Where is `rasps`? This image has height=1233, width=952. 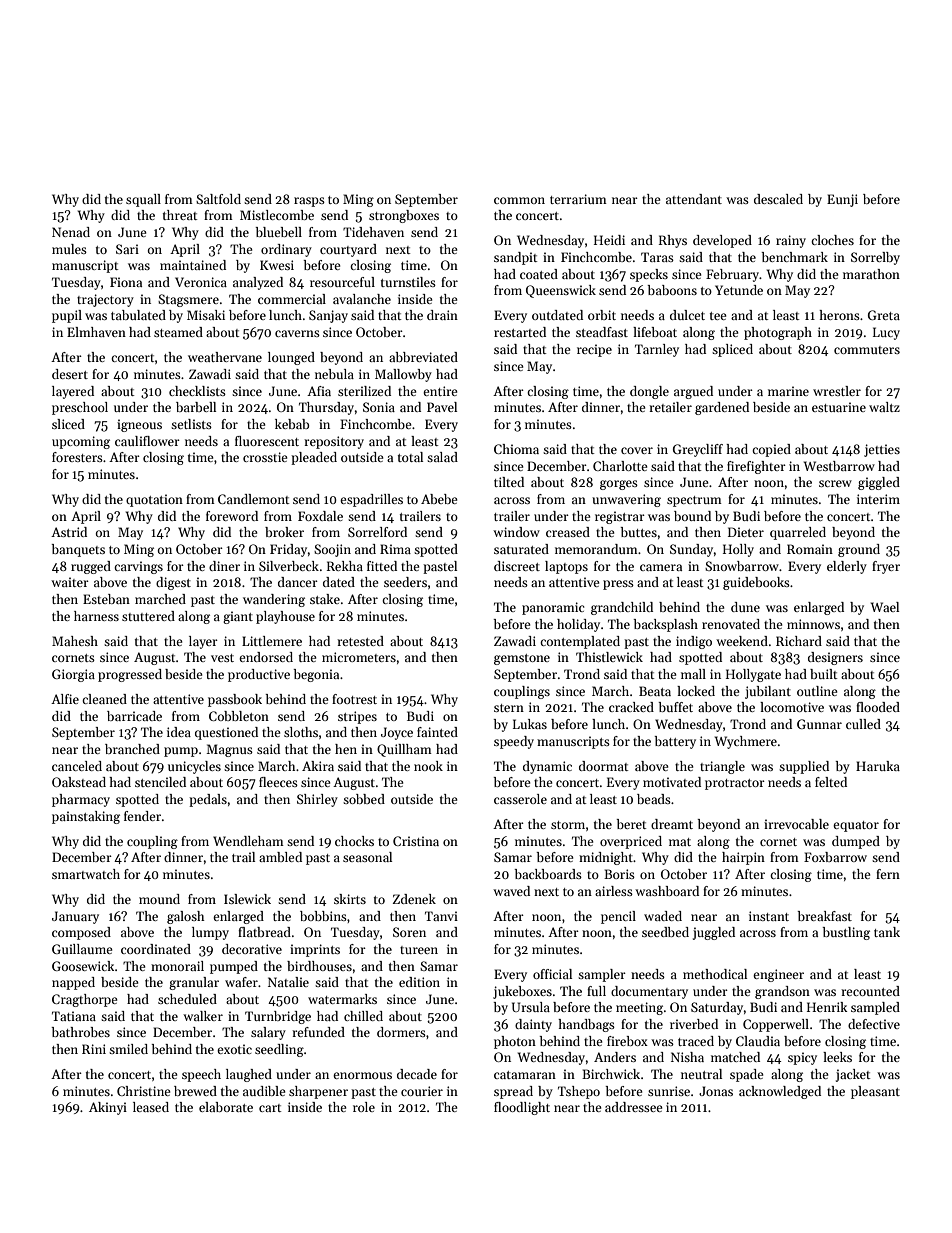 rasps is located at coordinates (309, 202).
